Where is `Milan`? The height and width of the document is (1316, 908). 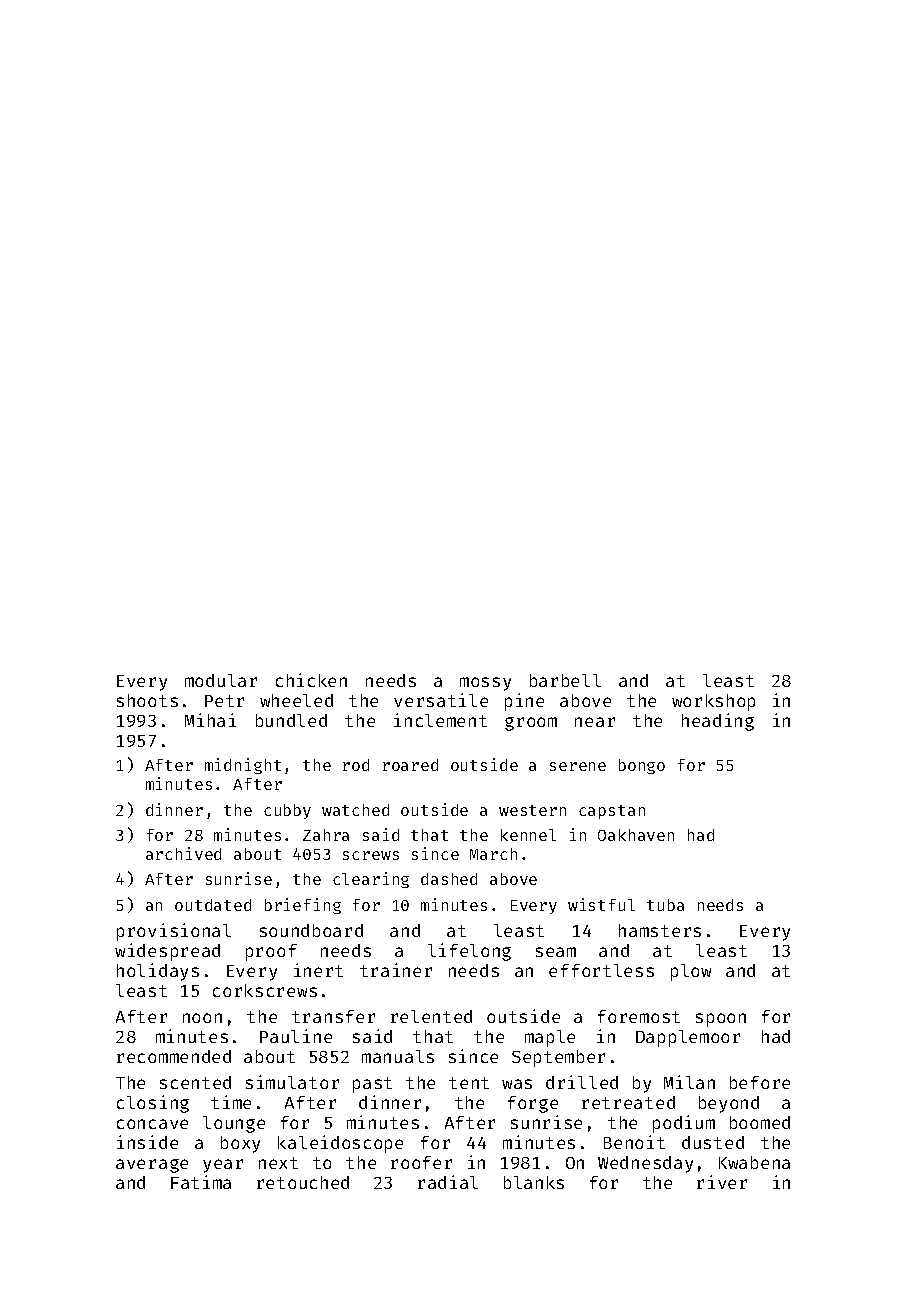
Milan is located at coordinates (689, 1082).
